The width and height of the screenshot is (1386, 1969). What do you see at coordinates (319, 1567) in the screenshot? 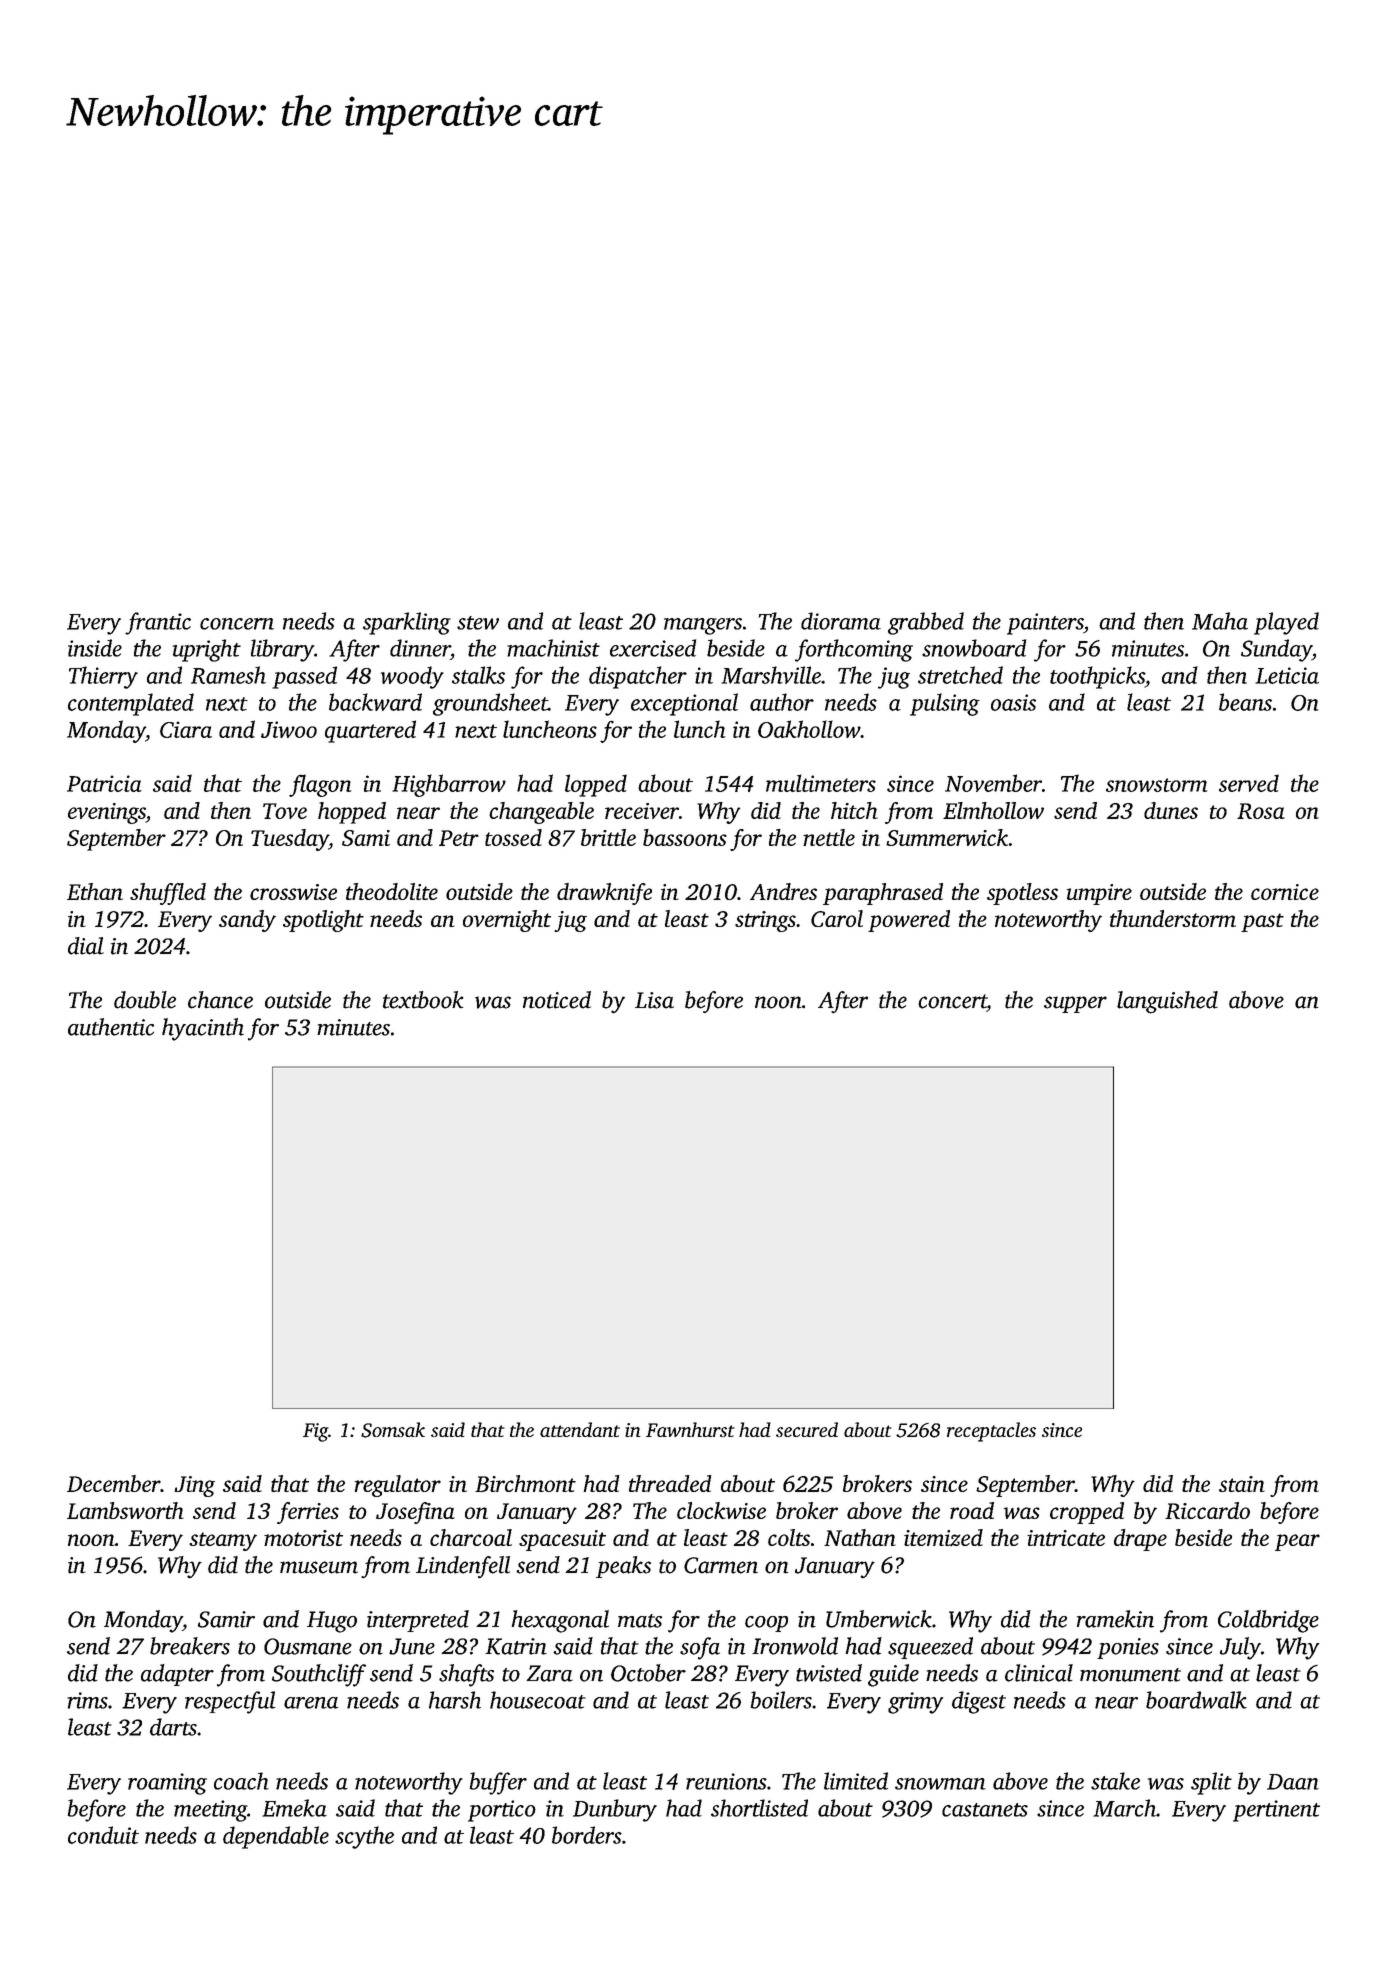
I see `museum` at bounding box center [319, 1567].
